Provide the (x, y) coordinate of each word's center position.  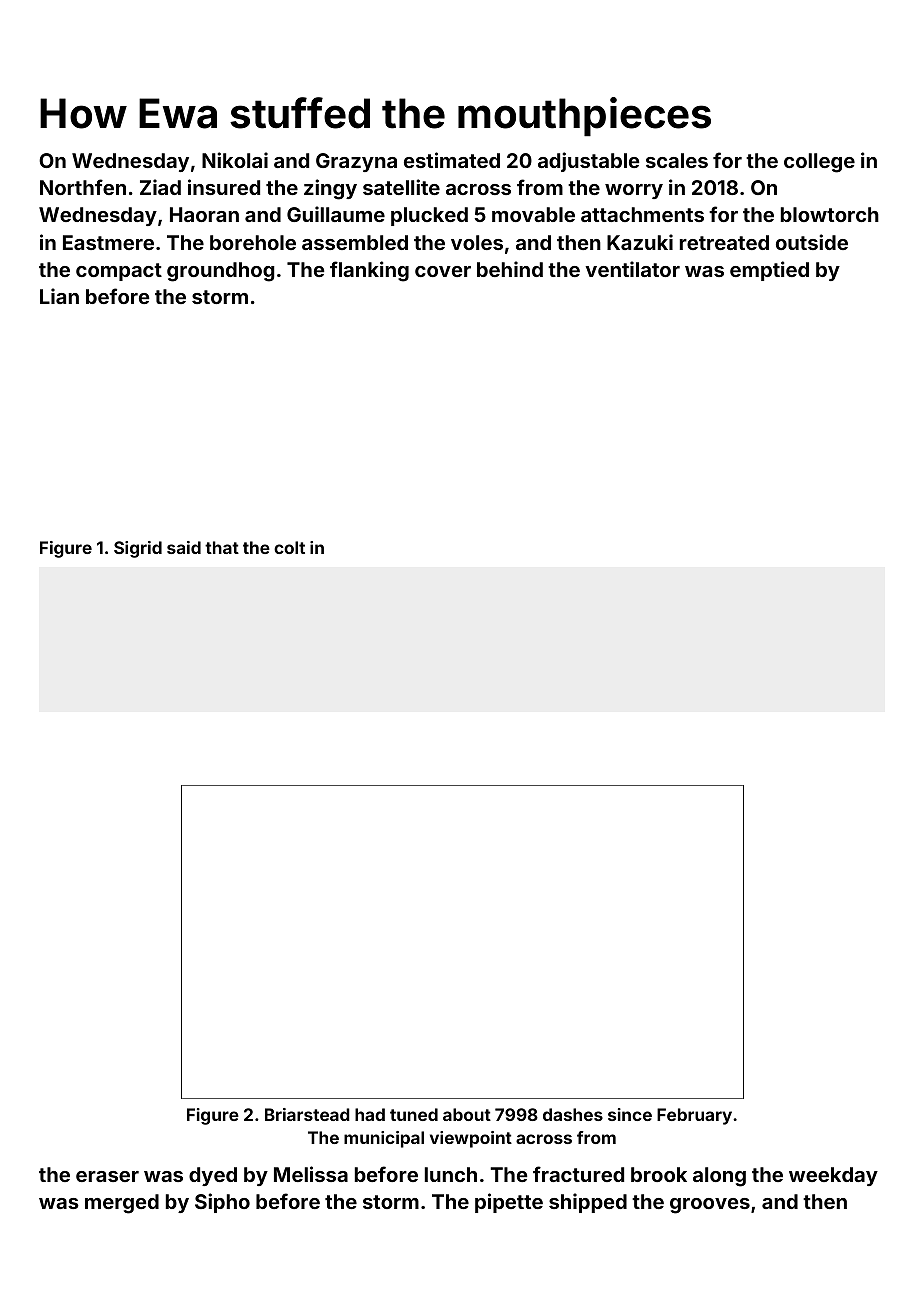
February (694, 1116)
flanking (369, 271)
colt (289, 547)
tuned (414, 1114)
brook (659, 1174)
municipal (384, 1139)
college (819, 163)
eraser (107, 1176)
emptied (769, 271)
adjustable (588, 162)
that (222, 547)
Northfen (83, 187)
